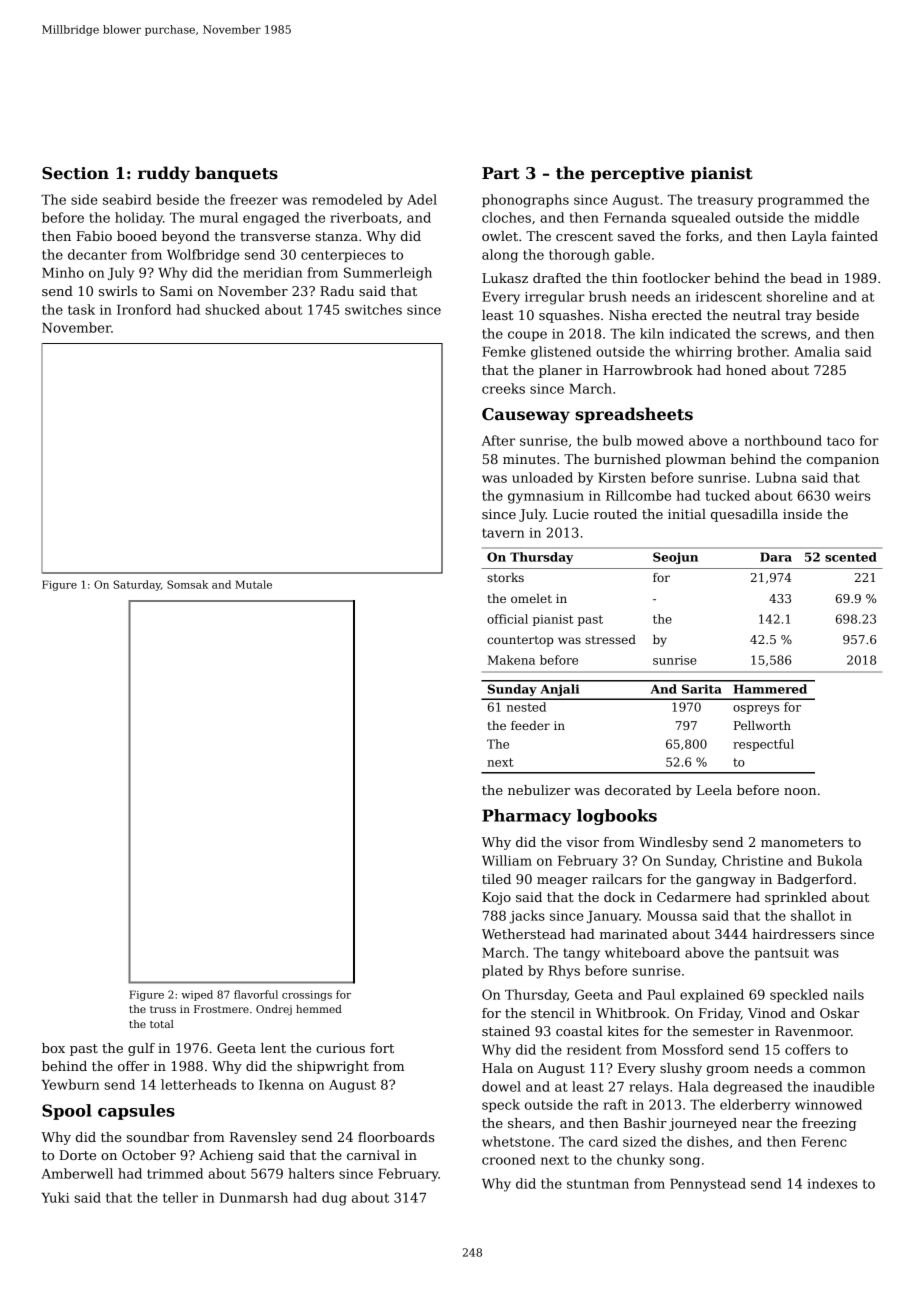  Describe the element at coordinates (75, 173) in the screenshot. I see `Section` at that location.
